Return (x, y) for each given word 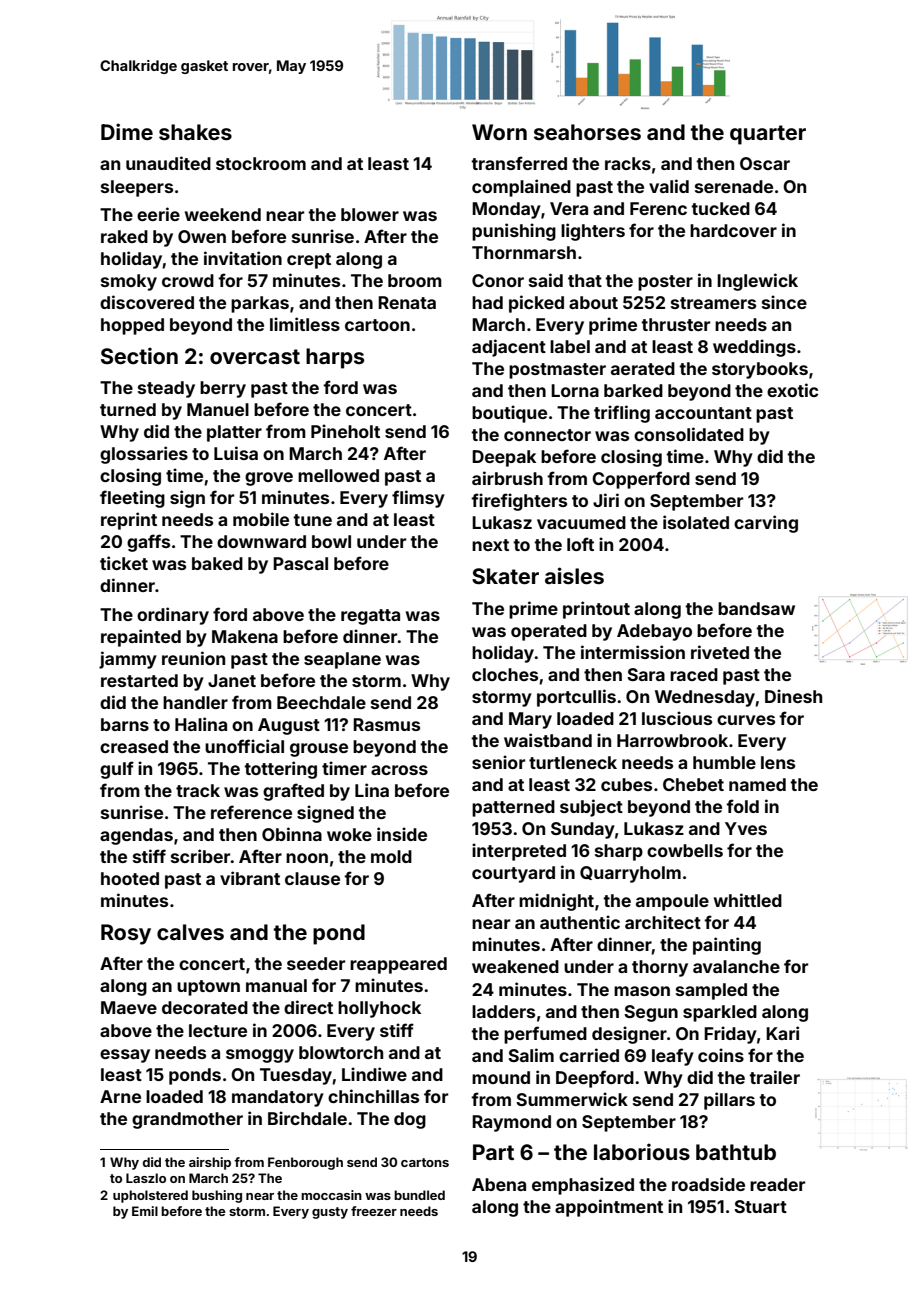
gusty (330, 1213)
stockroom (261, 163)
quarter (768, 135)
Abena (499, 1184)
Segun (651, 1013)
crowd (188, 280)
